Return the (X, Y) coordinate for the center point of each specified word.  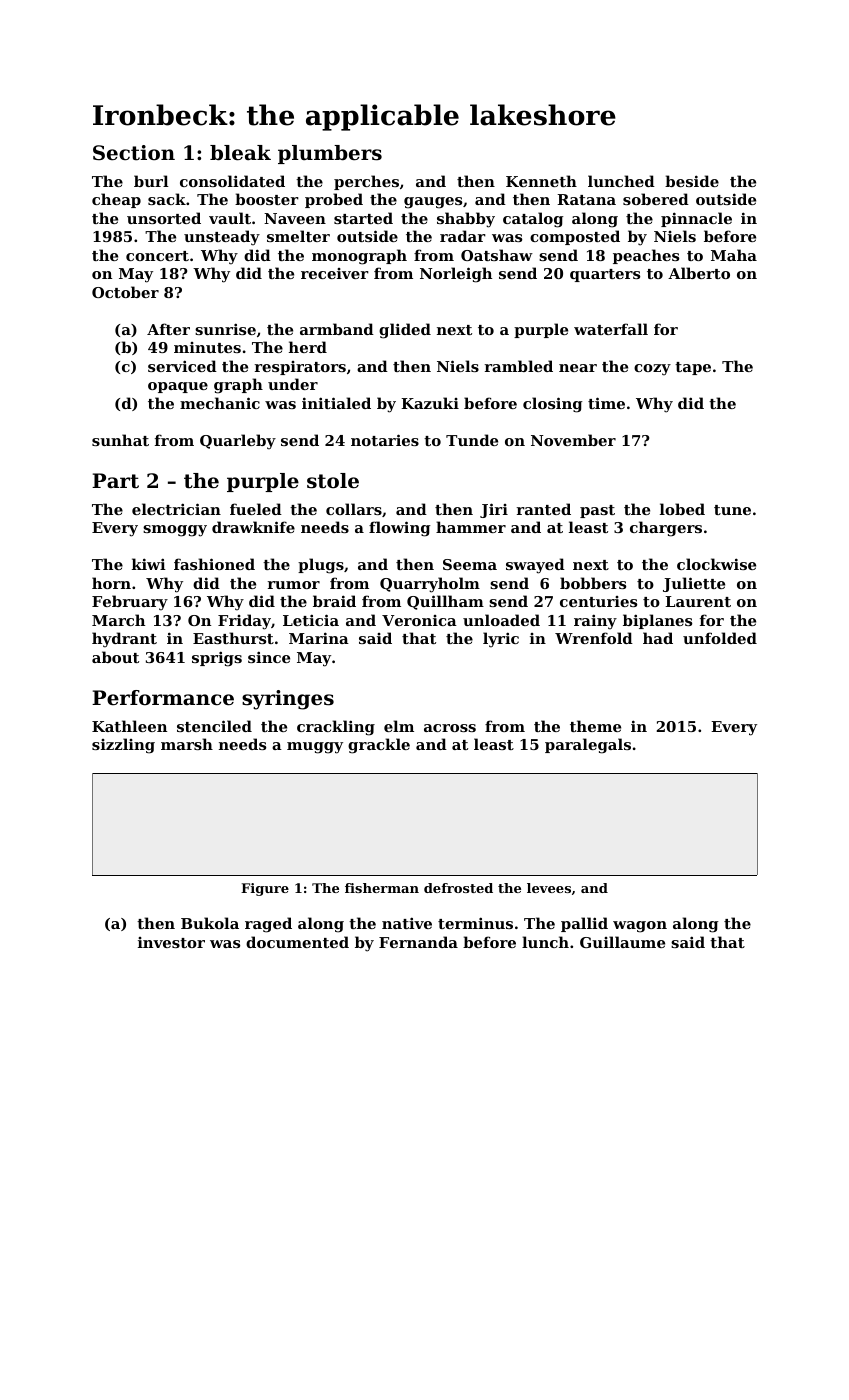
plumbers (330, 154)
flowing (399, 529)
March (118, 620)
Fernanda (418, 942)
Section (134, 153)
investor (171, 942)
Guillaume (622, 942)
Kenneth (541, 181)
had (658, 638)
